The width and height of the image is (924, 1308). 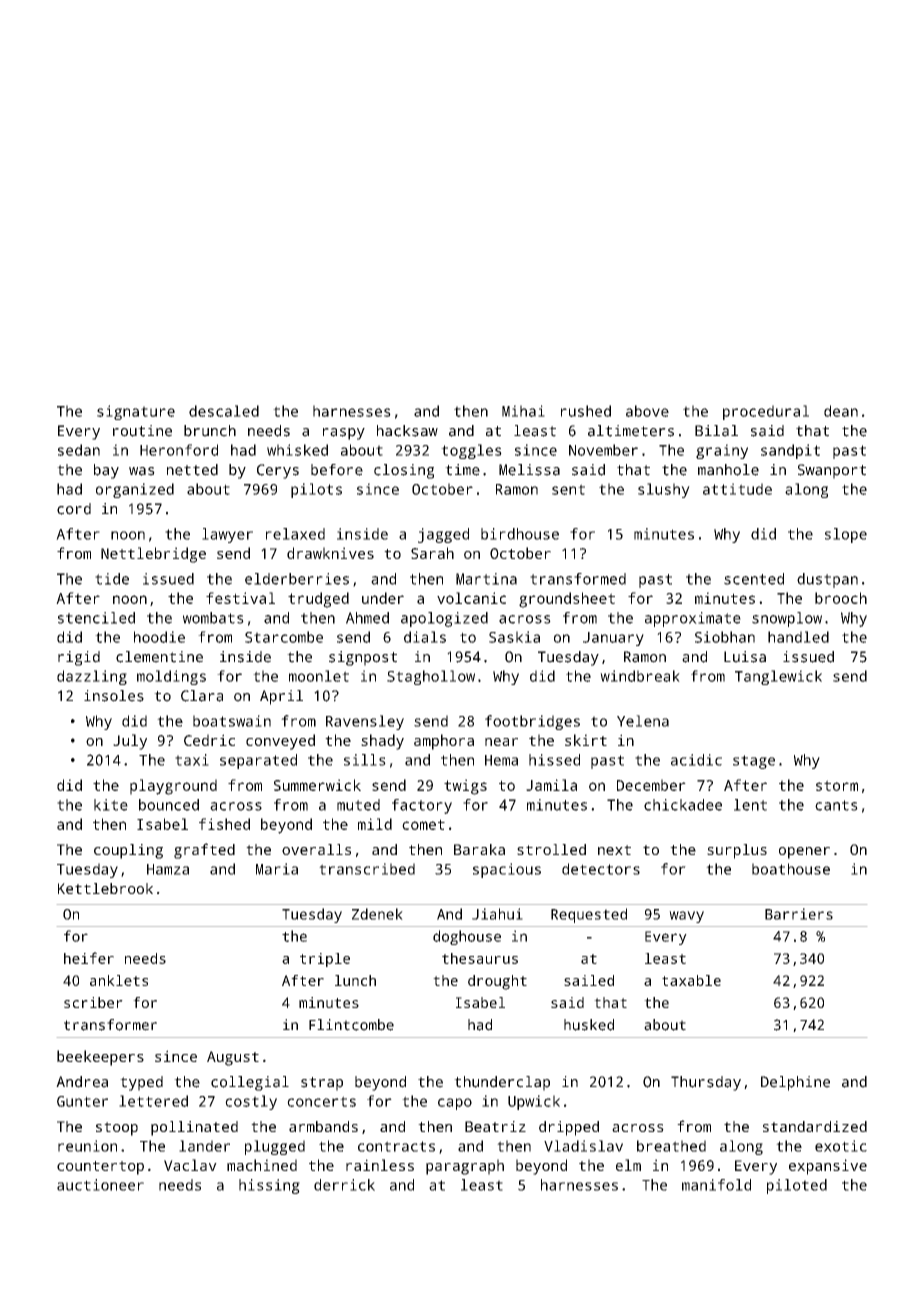 I want to click on auctioneer, so click(x=100, y=1185).
